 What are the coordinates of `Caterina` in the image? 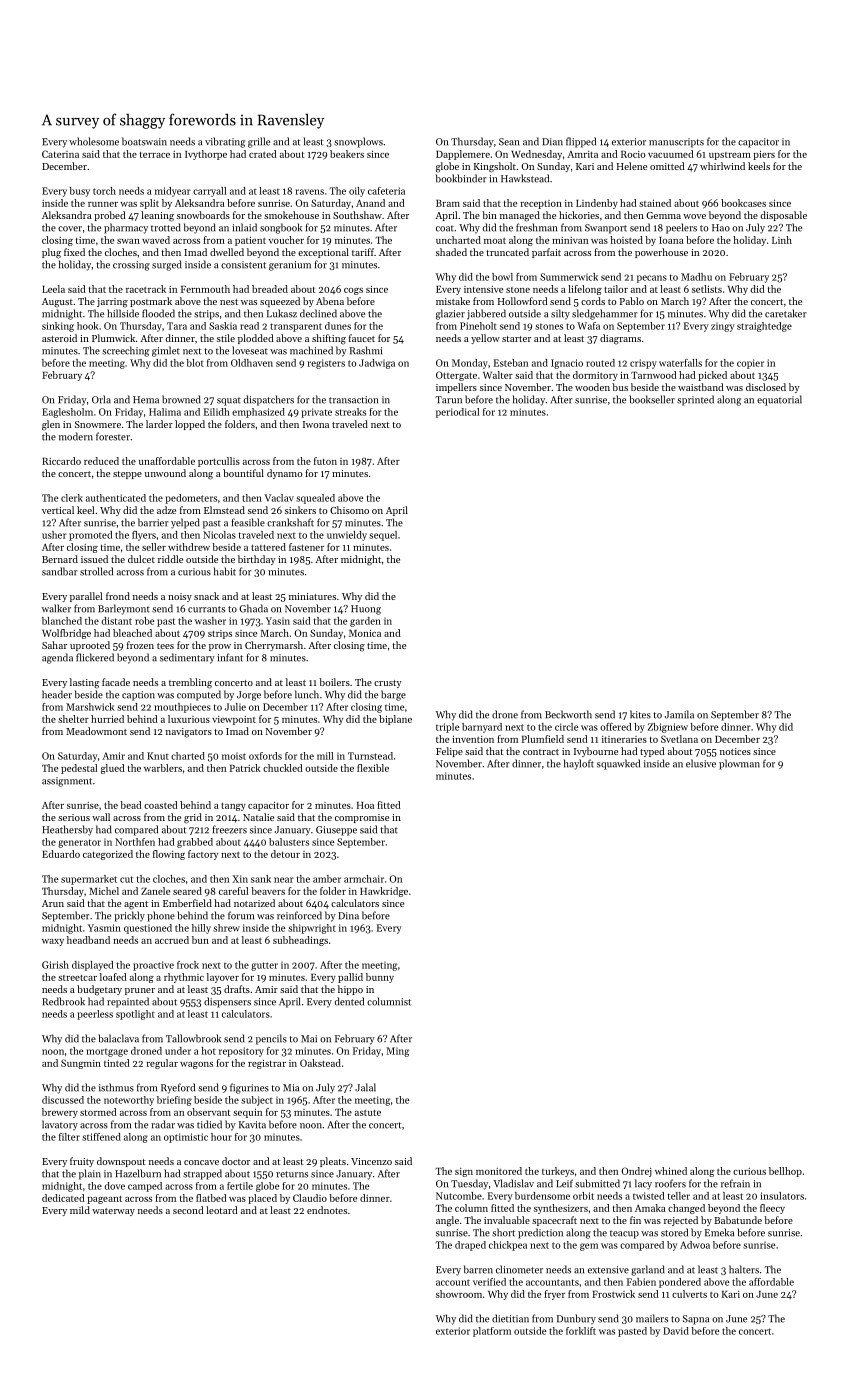 It's located at (60, 154).
